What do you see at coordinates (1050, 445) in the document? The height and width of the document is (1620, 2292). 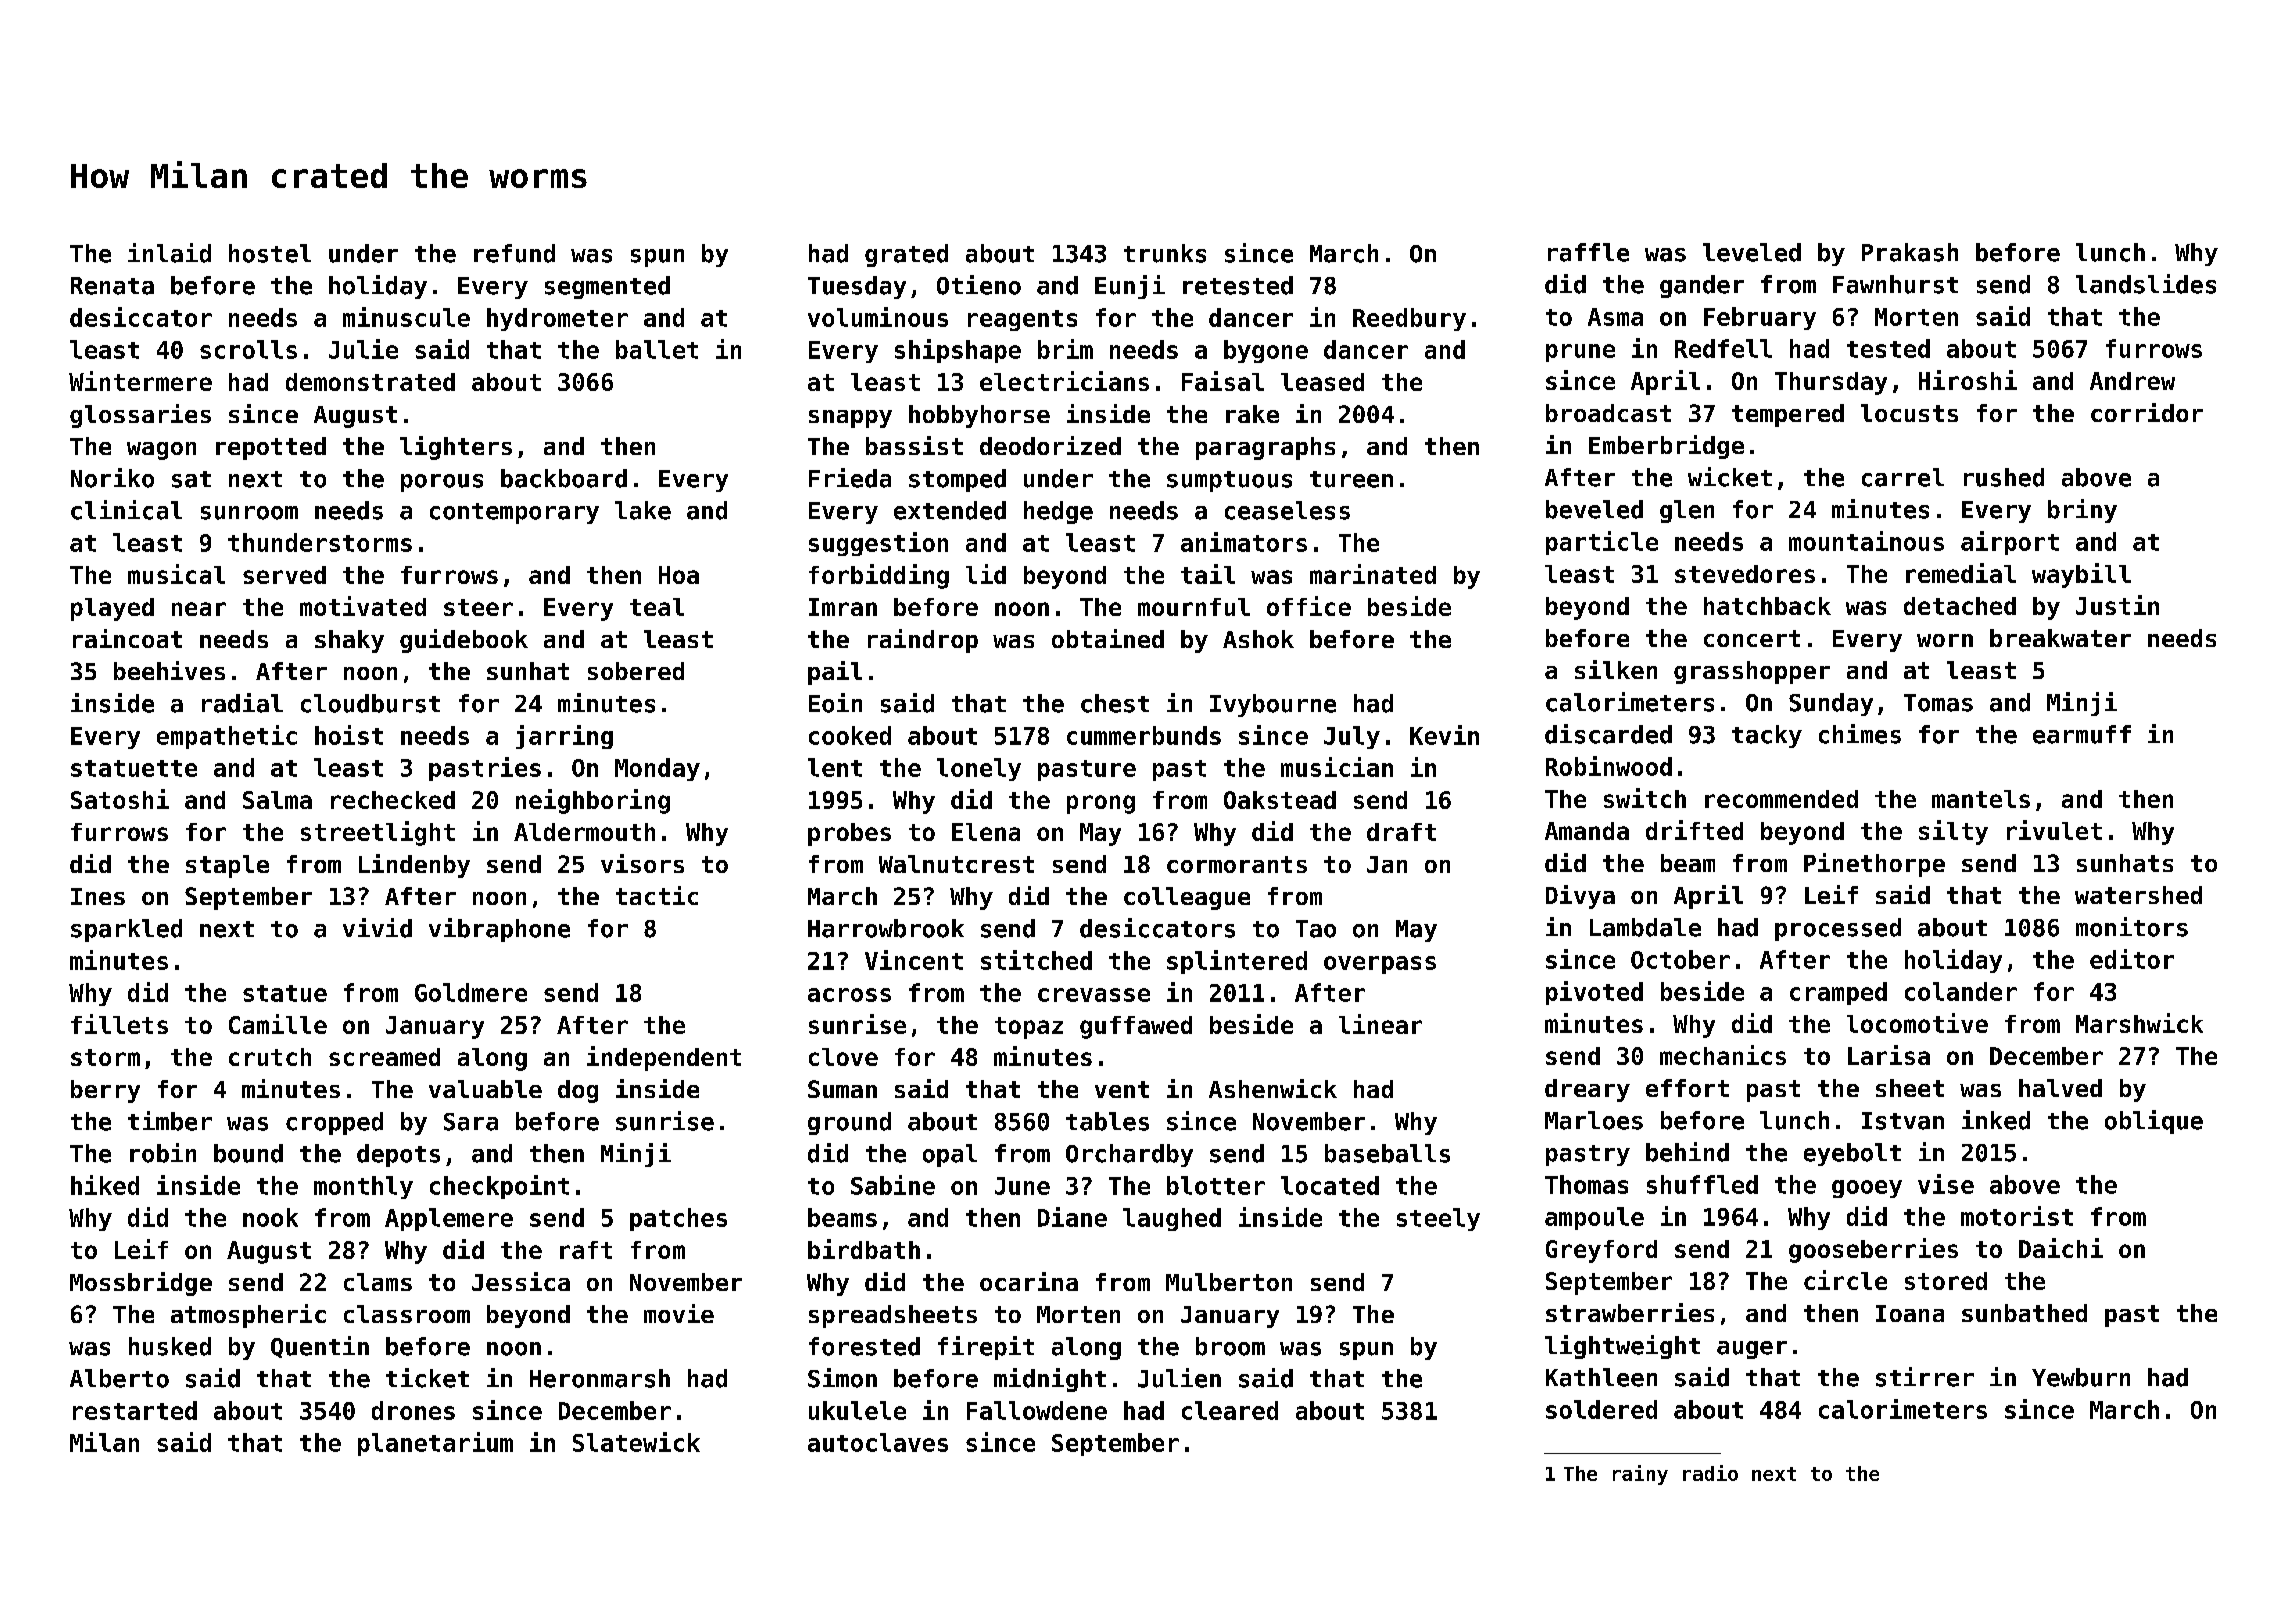 I see `deodorized` at bounding box center [1050, 445].
